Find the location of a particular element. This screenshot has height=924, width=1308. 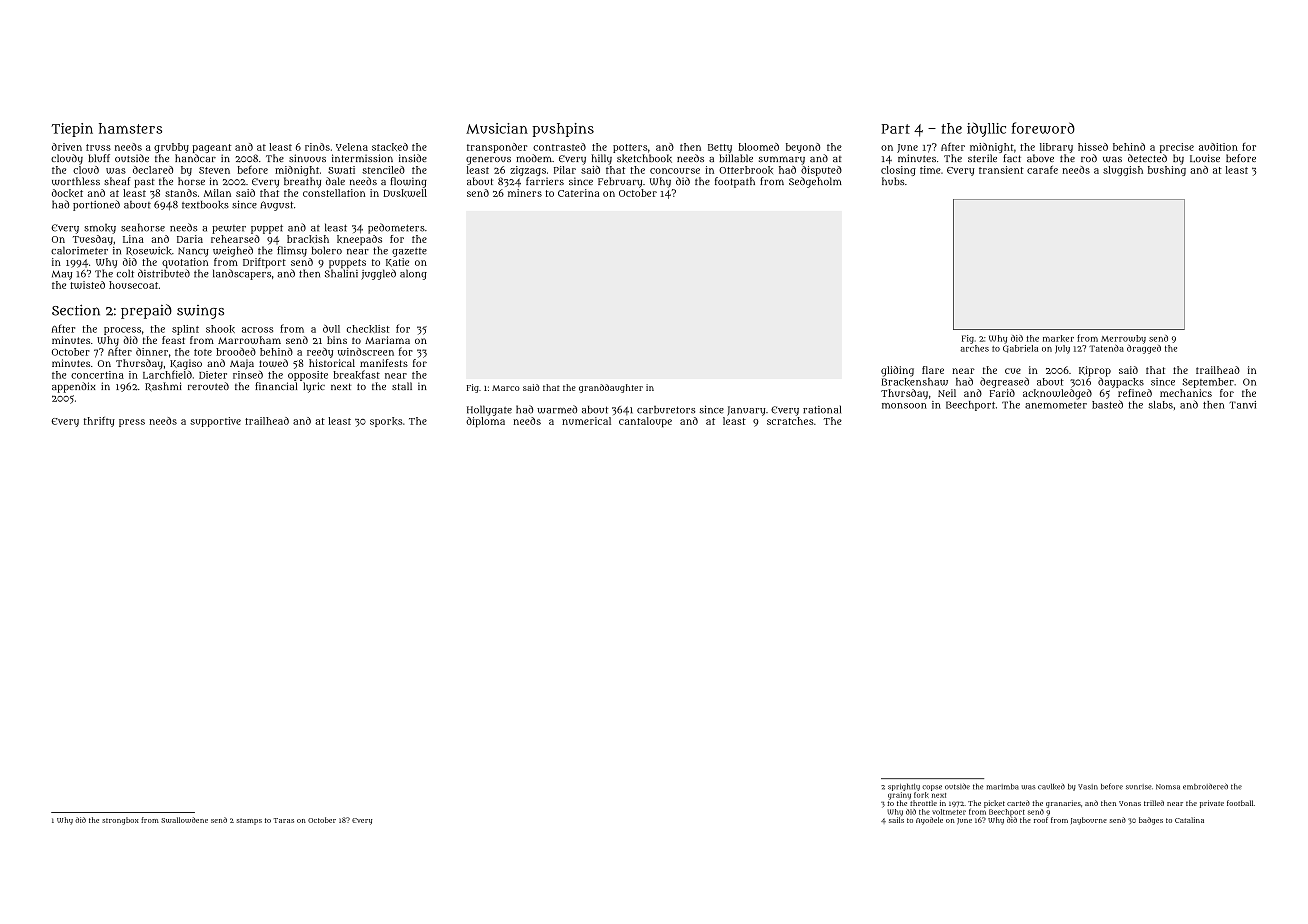

diploma is located at coordinates (485, 422).
